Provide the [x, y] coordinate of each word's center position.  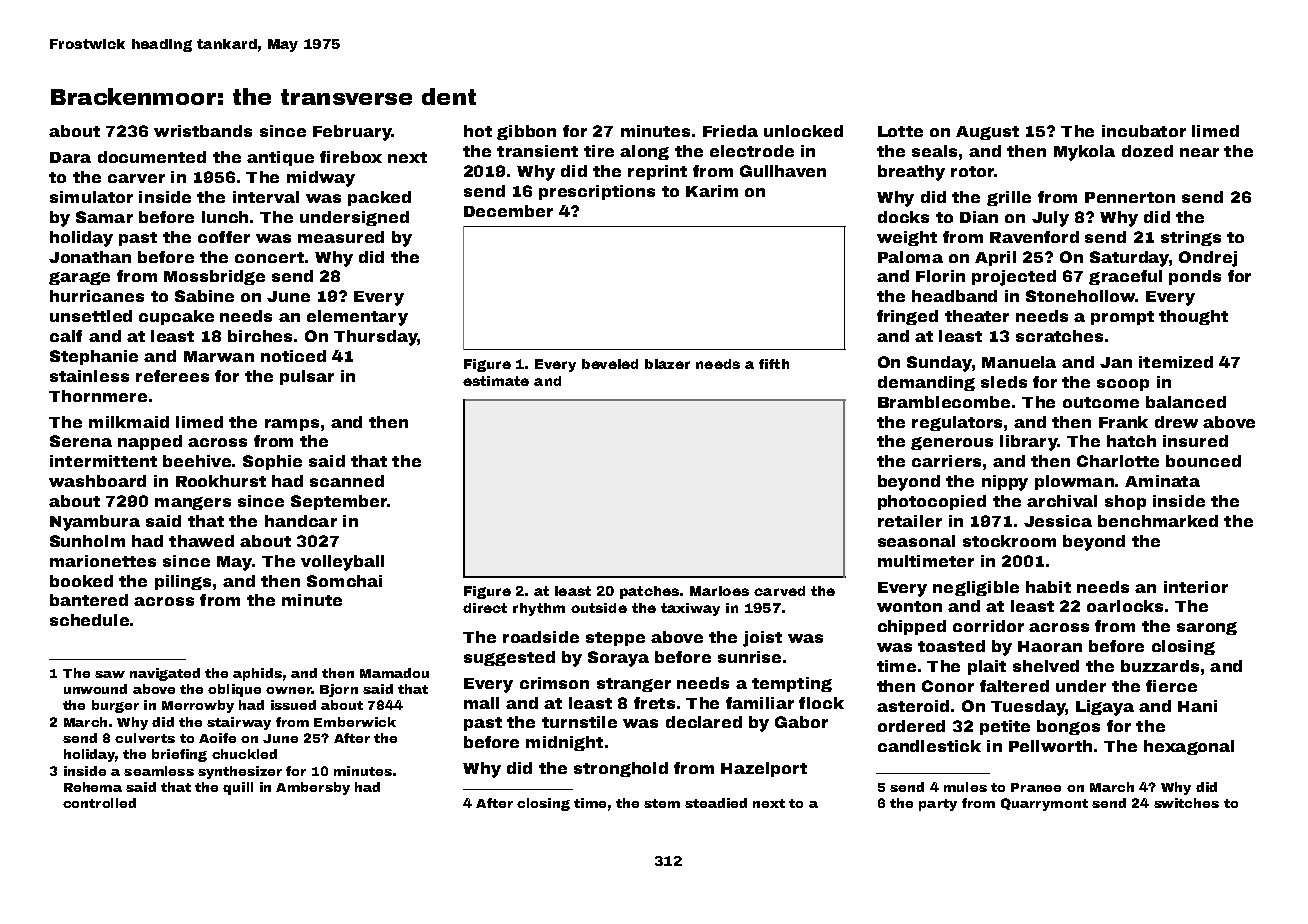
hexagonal [1189, 747]
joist [762, 639]
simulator [91, 197]
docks [903, 217]
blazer [667, 364]
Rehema [93, 787]
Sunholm [87, 541]
